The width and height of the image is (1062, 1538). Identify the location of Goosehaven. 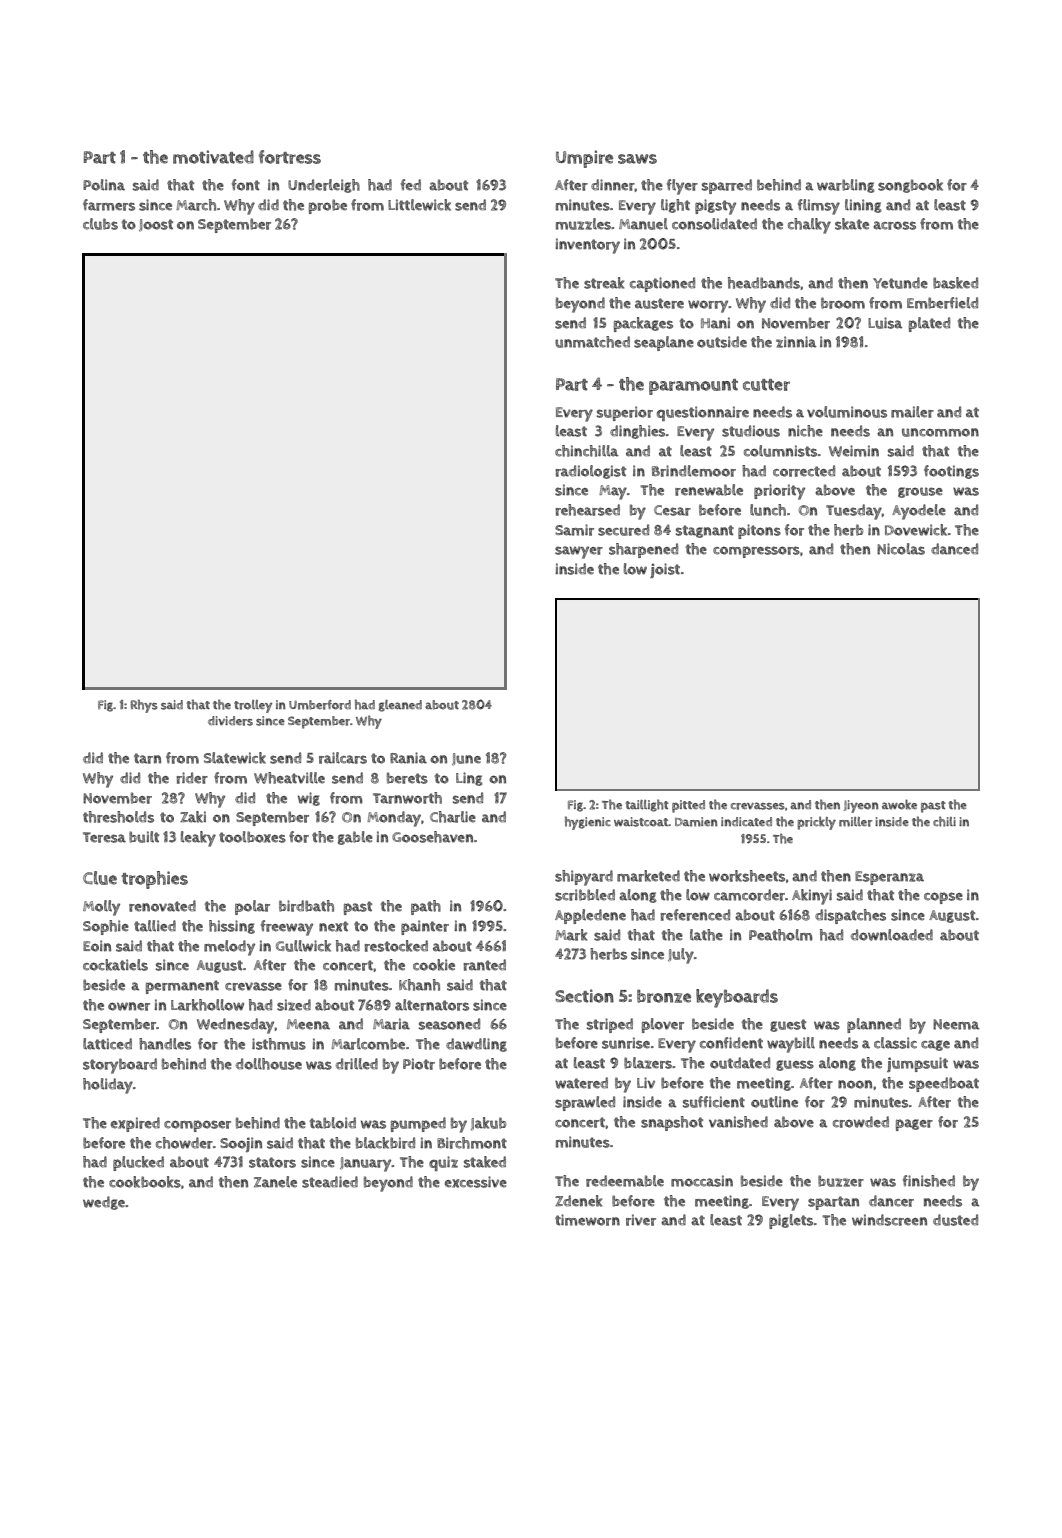
(432, 837).
